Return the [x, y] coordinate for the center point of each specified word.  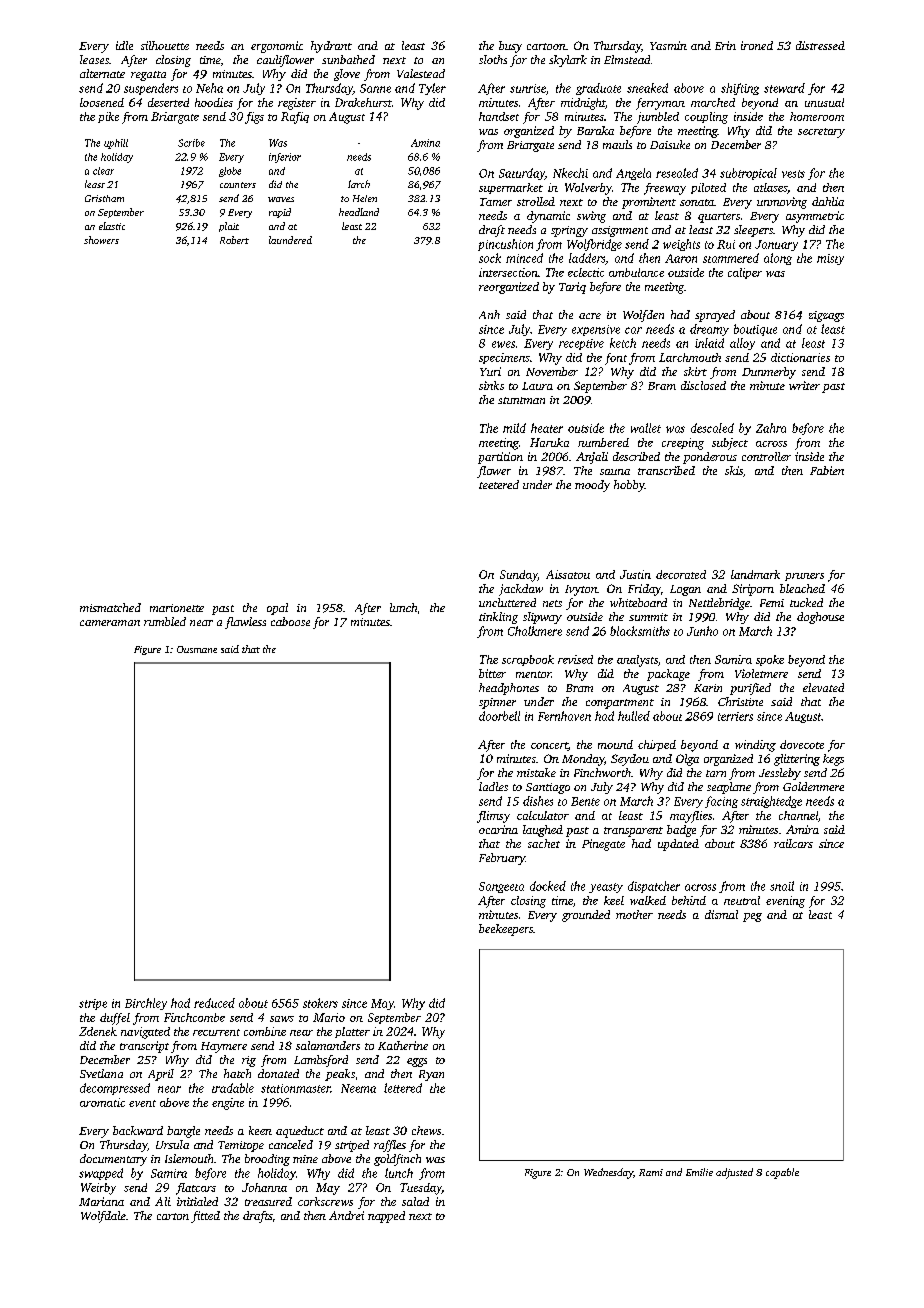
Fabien [827, 470]
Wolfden [643, 316]
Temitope [241, 1146]
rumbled [165, 621]
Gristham [104, 198]
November [552, 371]
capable [782, 1173]
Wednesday [608, 1173]
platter [352, 1032]
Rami [651, 1172]
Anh [489, 314]
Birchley [146, 1004]
